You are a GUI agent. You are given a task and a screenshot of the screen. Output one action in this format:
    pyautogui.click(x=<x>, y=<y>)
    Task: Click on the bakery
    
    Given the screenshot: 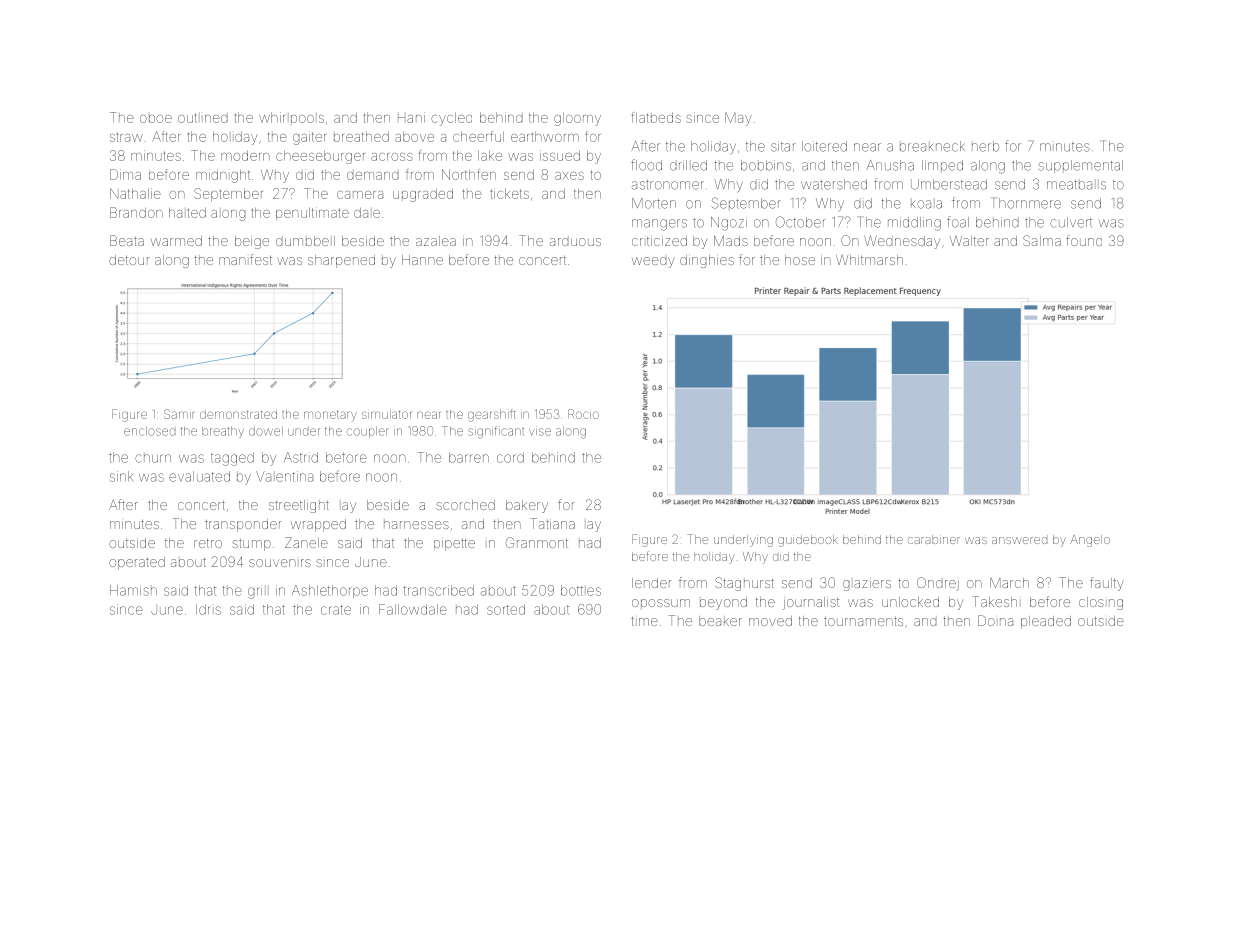 What is the action you would take?
    pyautogui.click(x=527, y=506)
